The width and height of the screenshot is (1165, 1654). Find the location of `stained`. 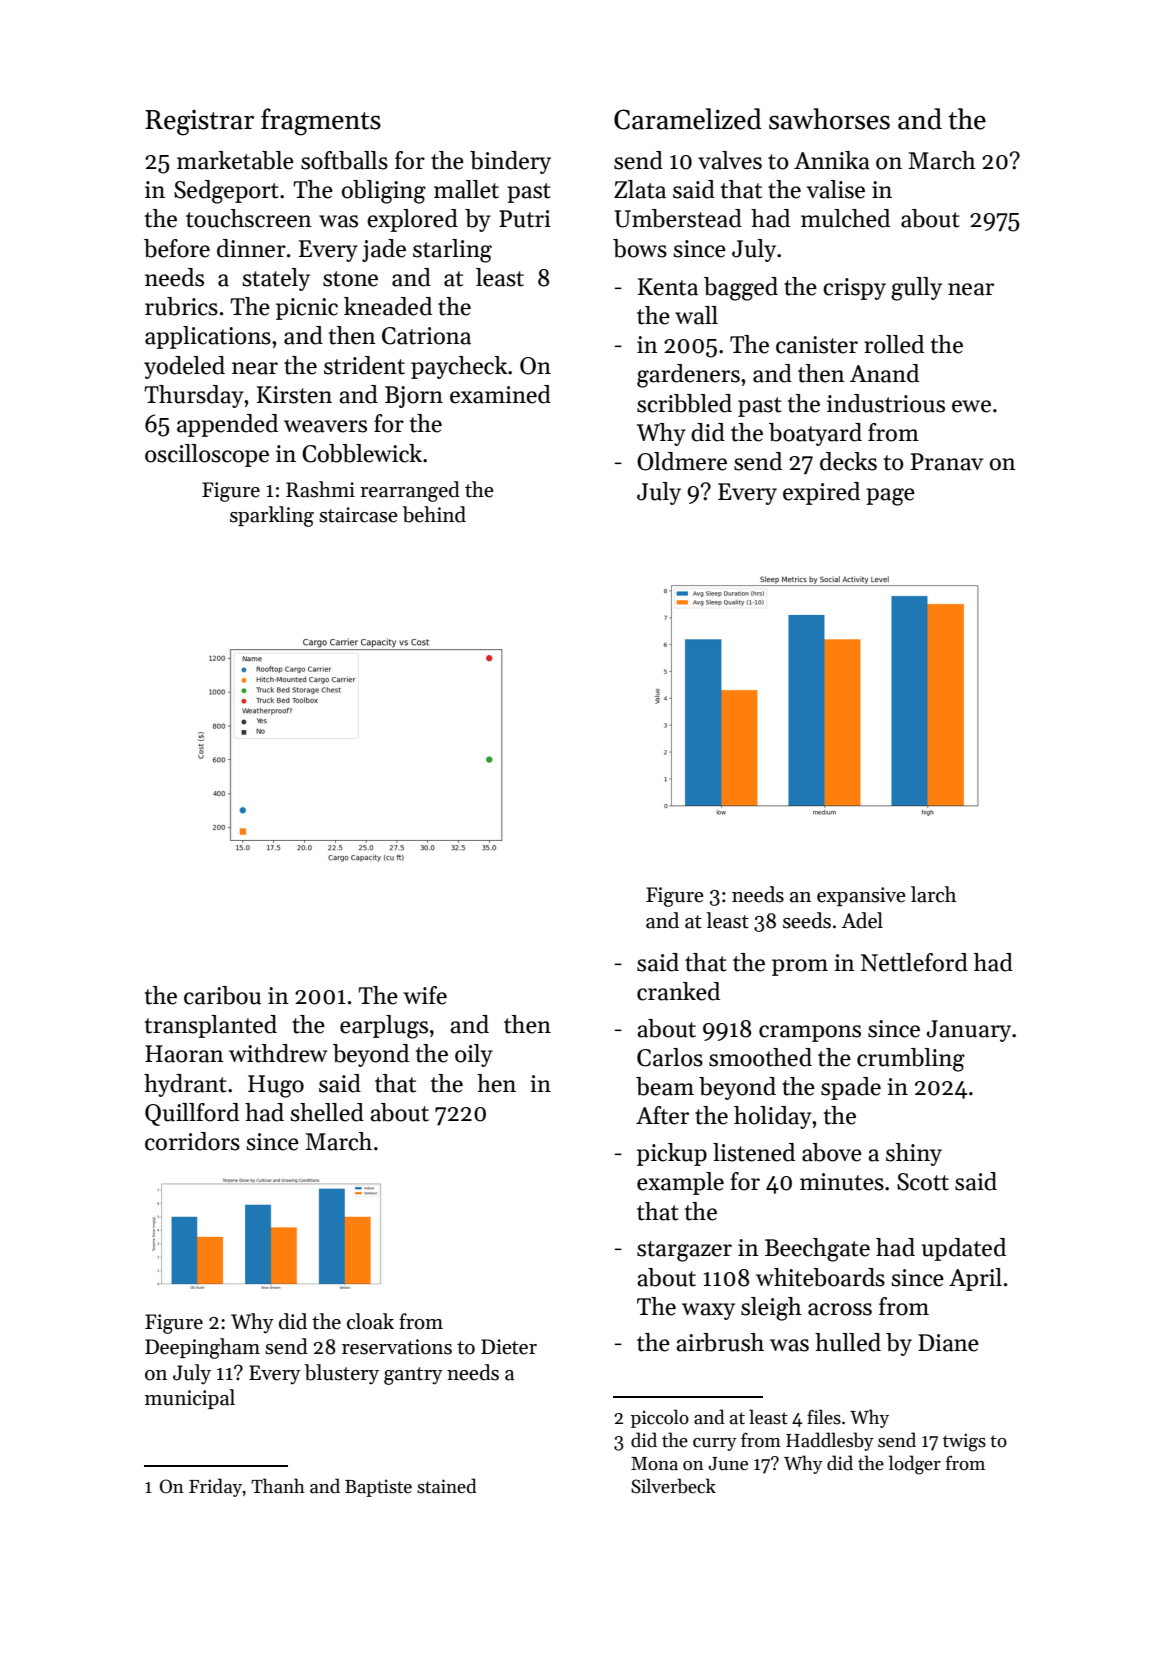

stained is located at coordinates (447, 1486).
